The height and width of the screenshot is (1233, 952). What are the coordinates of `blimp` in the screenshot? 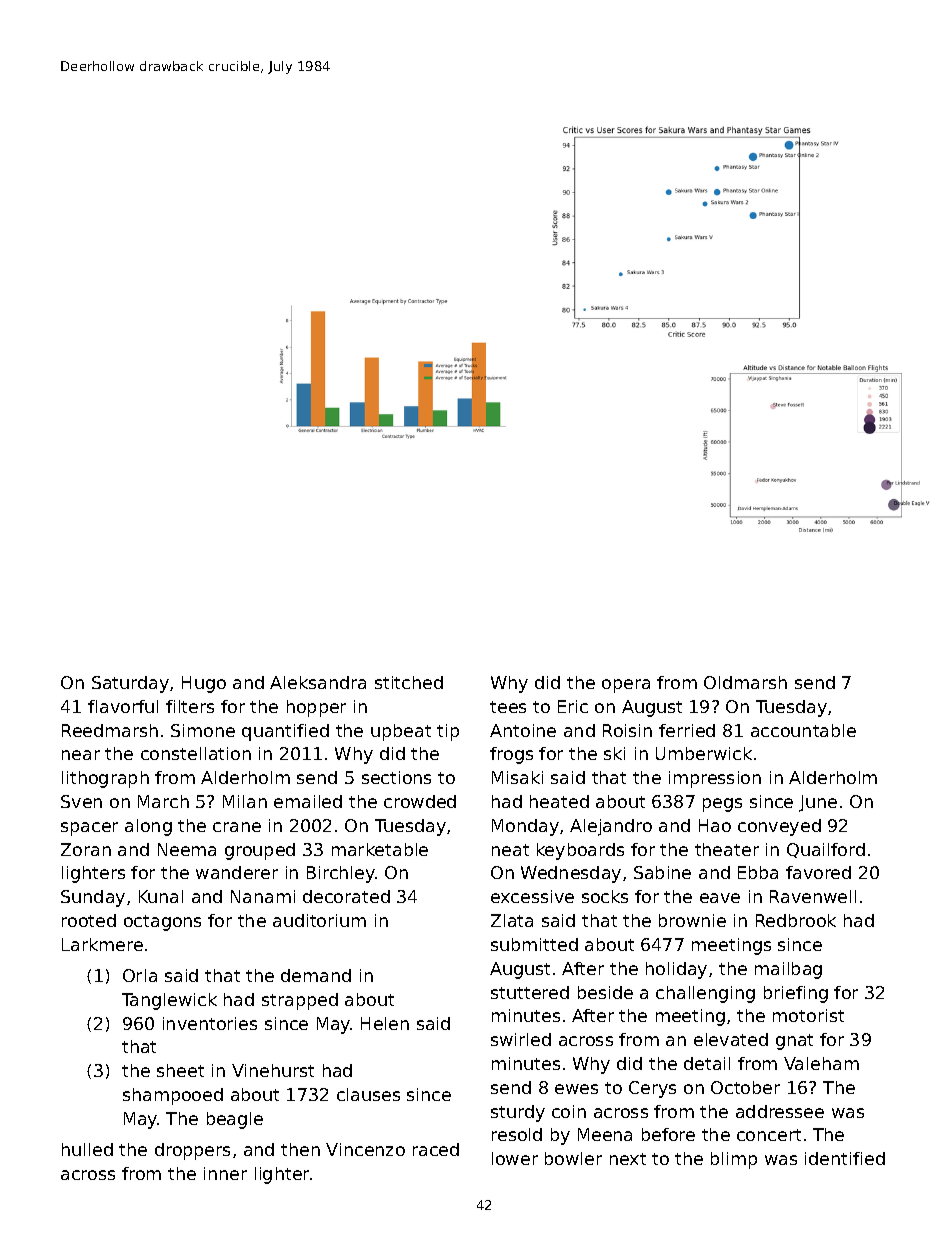 It's located at (734, 1160).
